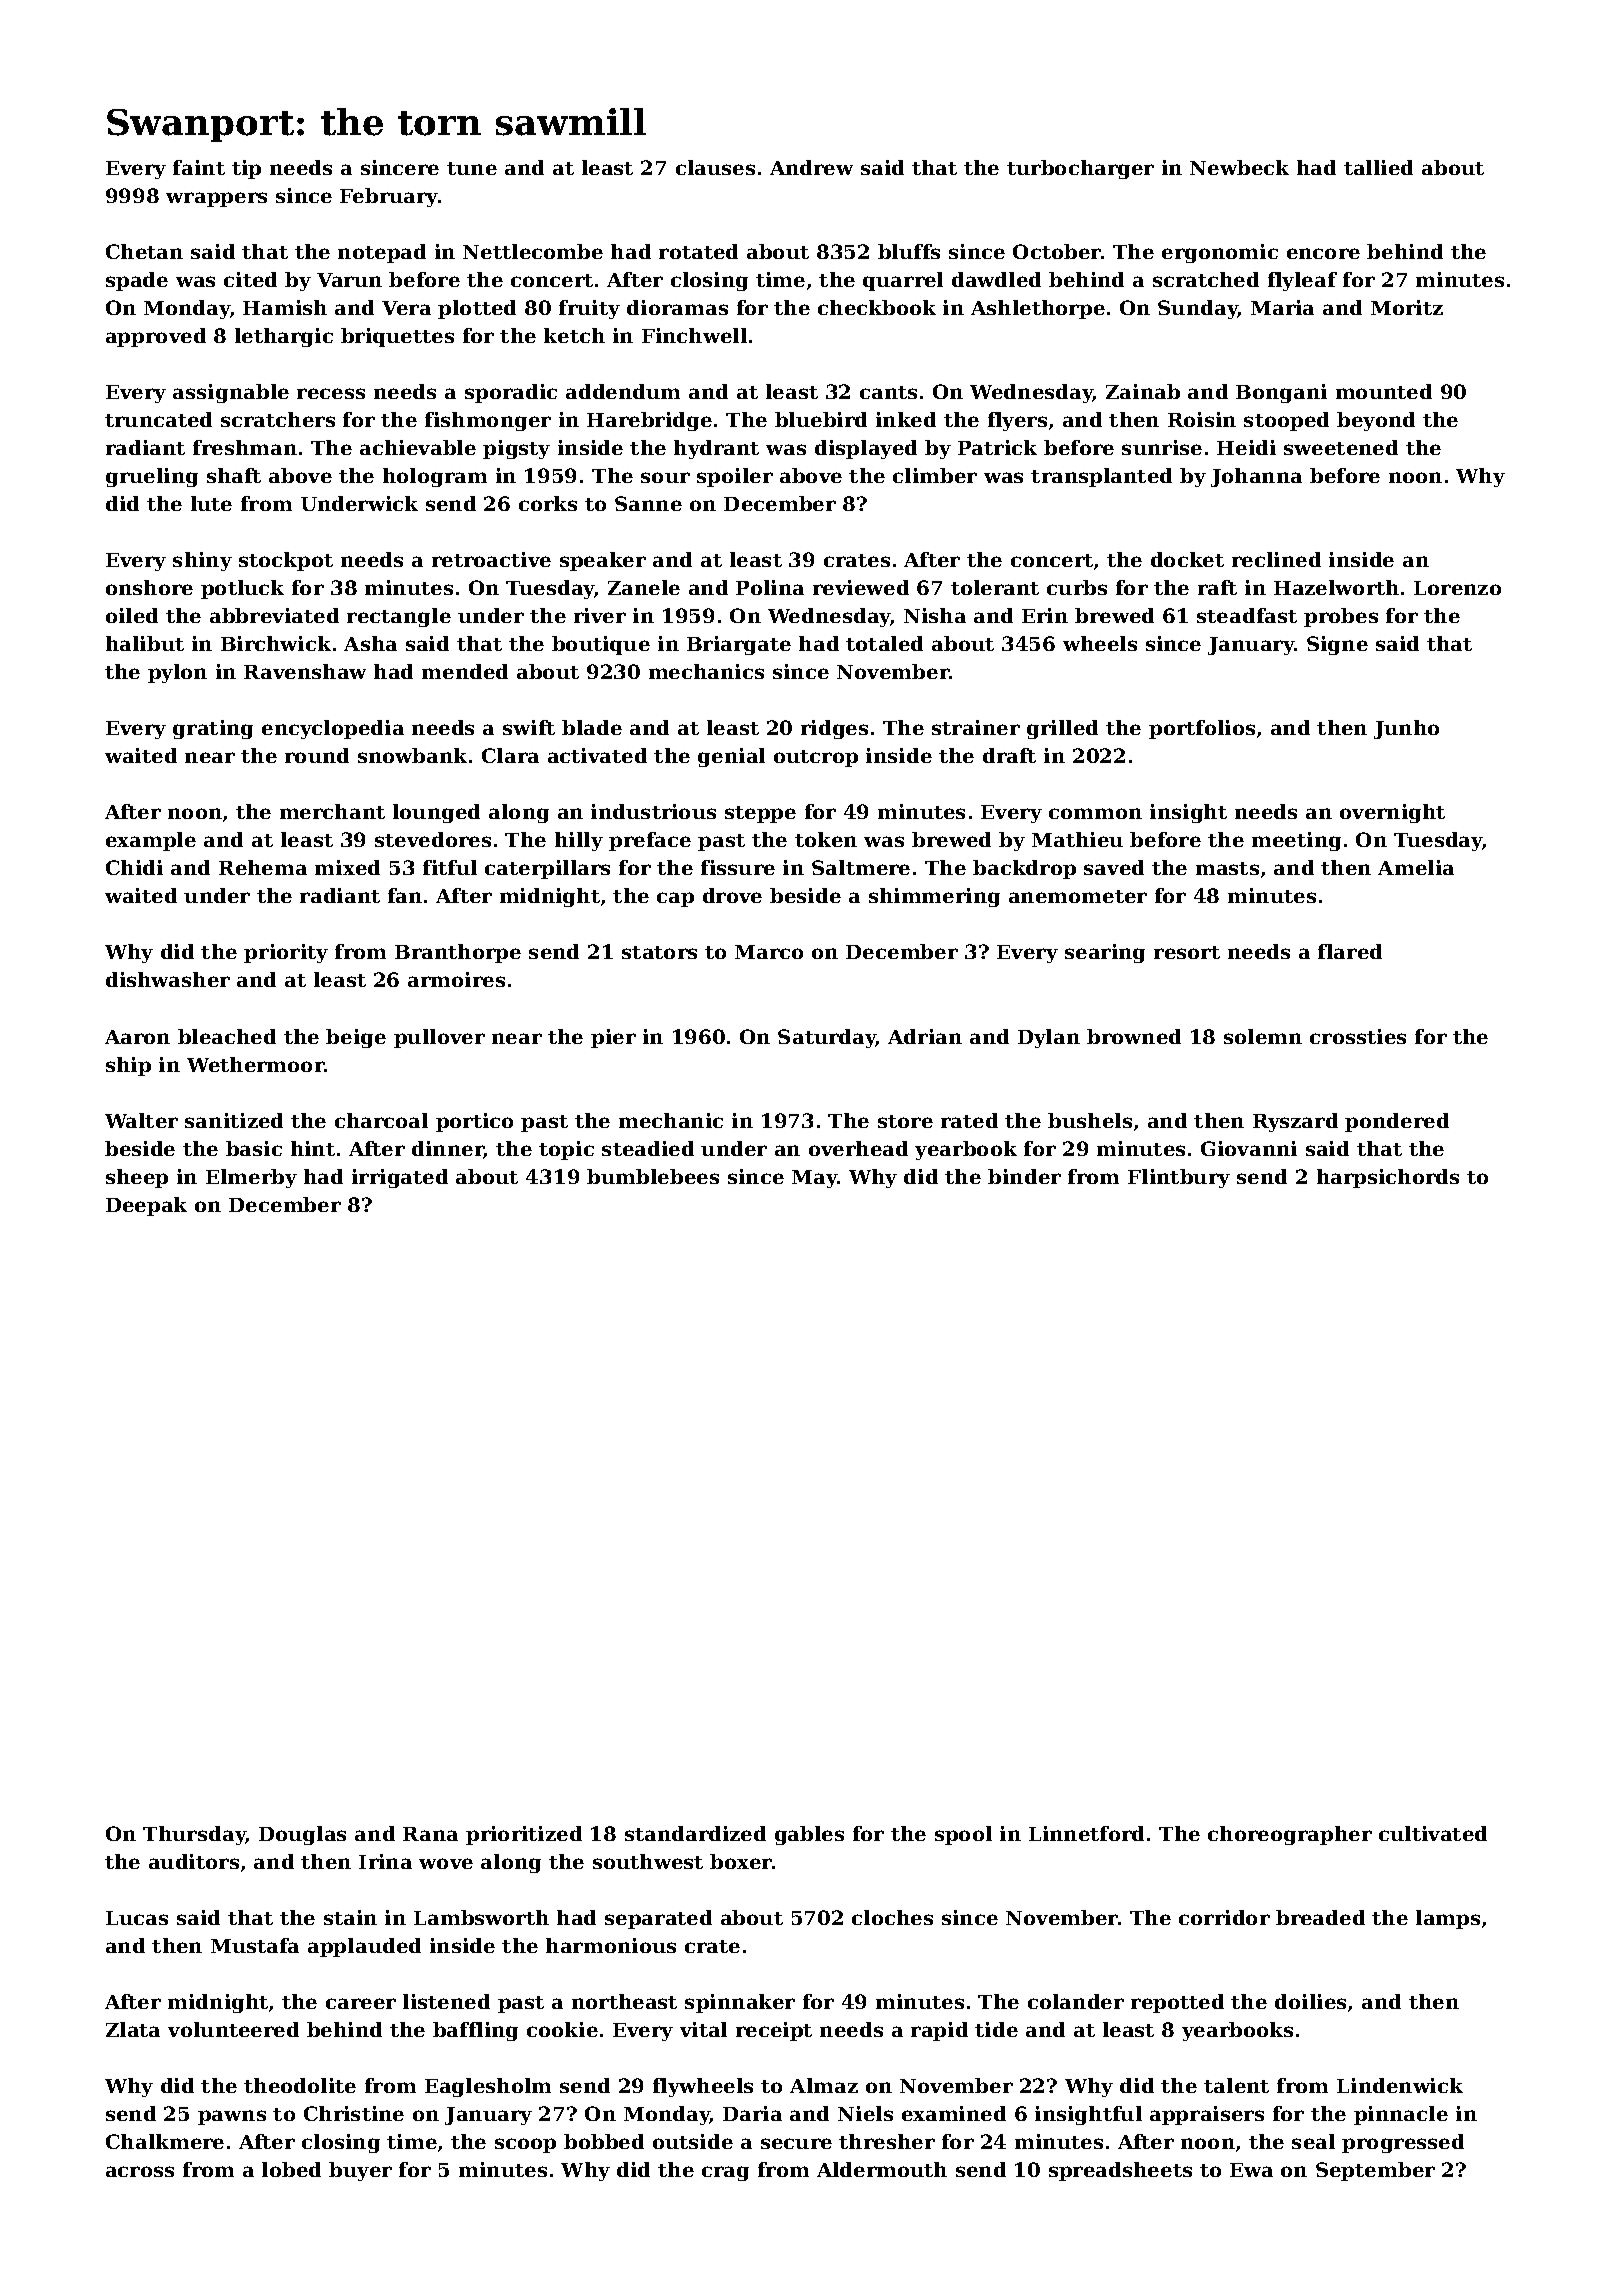 Image resolution: width=1620 pixels, height=2292 pixels. What do you see at coordinates (1049, 1038) in the screenshot?
I see `Dylan` at bounding box center [1049, 1038].
